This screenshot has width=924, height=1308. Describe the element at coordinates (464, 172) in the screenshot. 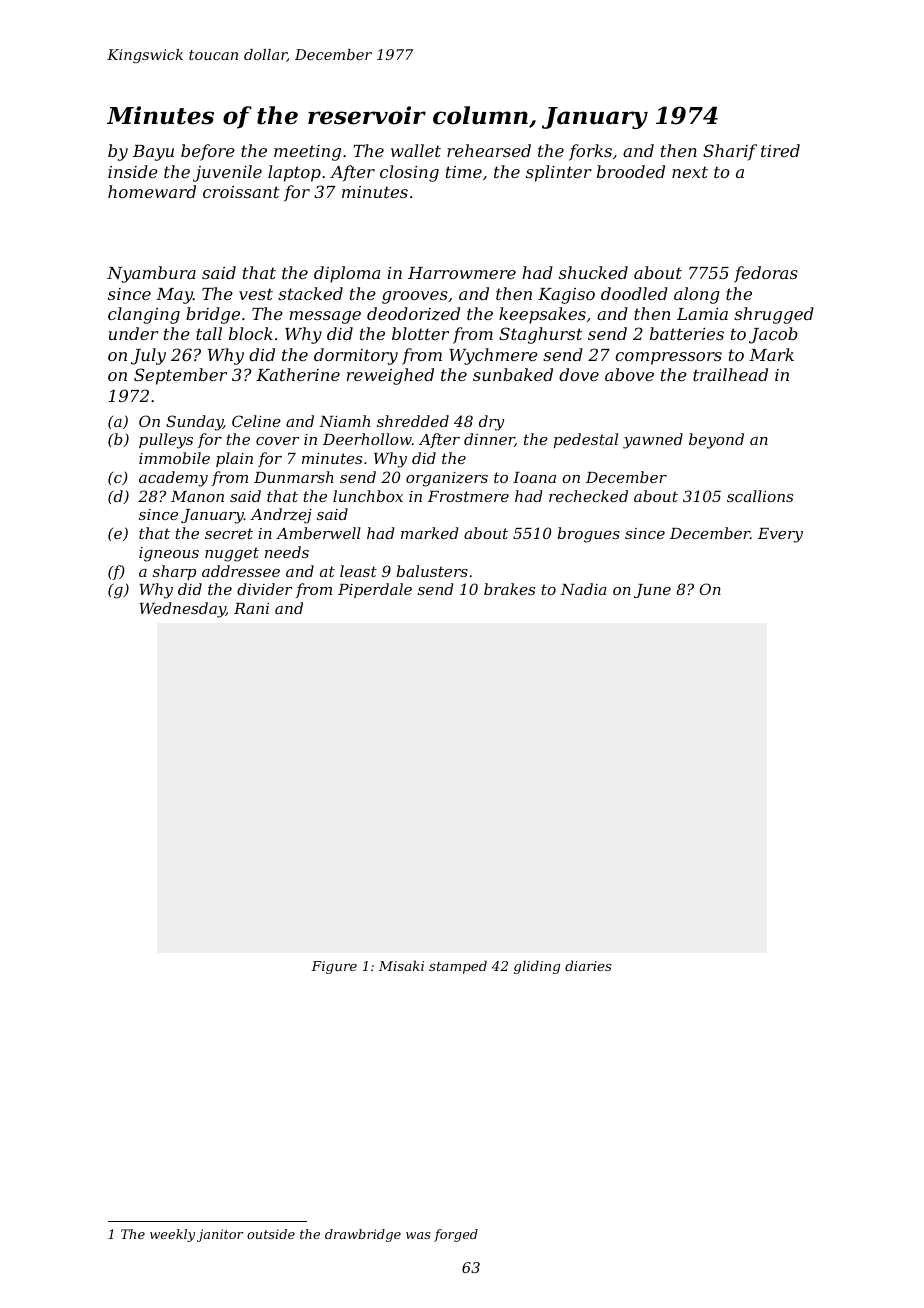

I see `time` at that location.
